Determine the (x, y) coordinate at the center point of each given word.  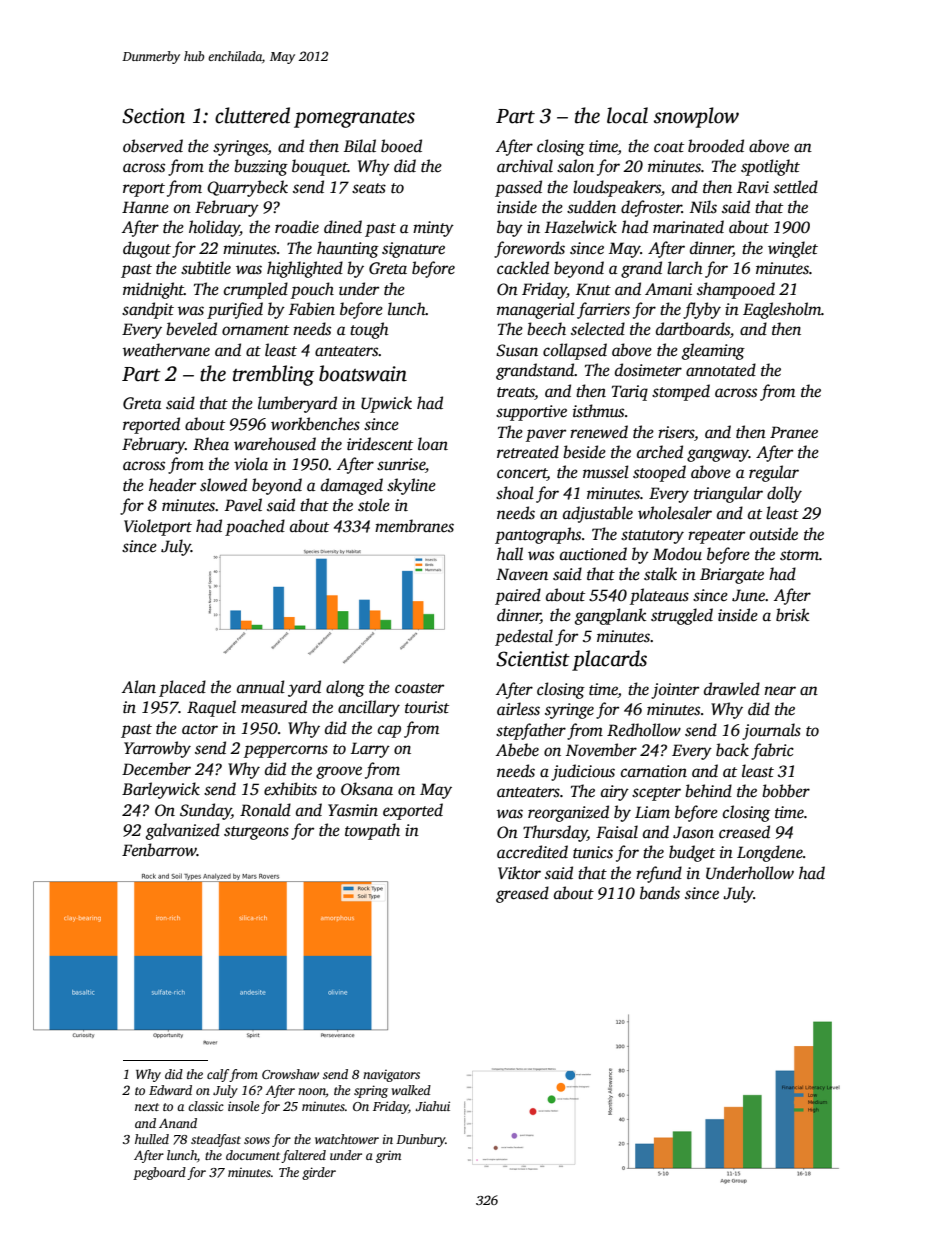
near (780, 690)
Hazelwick (581, 227)
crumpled (256, 290)
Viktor (519, 872)
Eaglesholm (782, 310)
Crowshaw (290, 1074)
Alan (139, 687)
